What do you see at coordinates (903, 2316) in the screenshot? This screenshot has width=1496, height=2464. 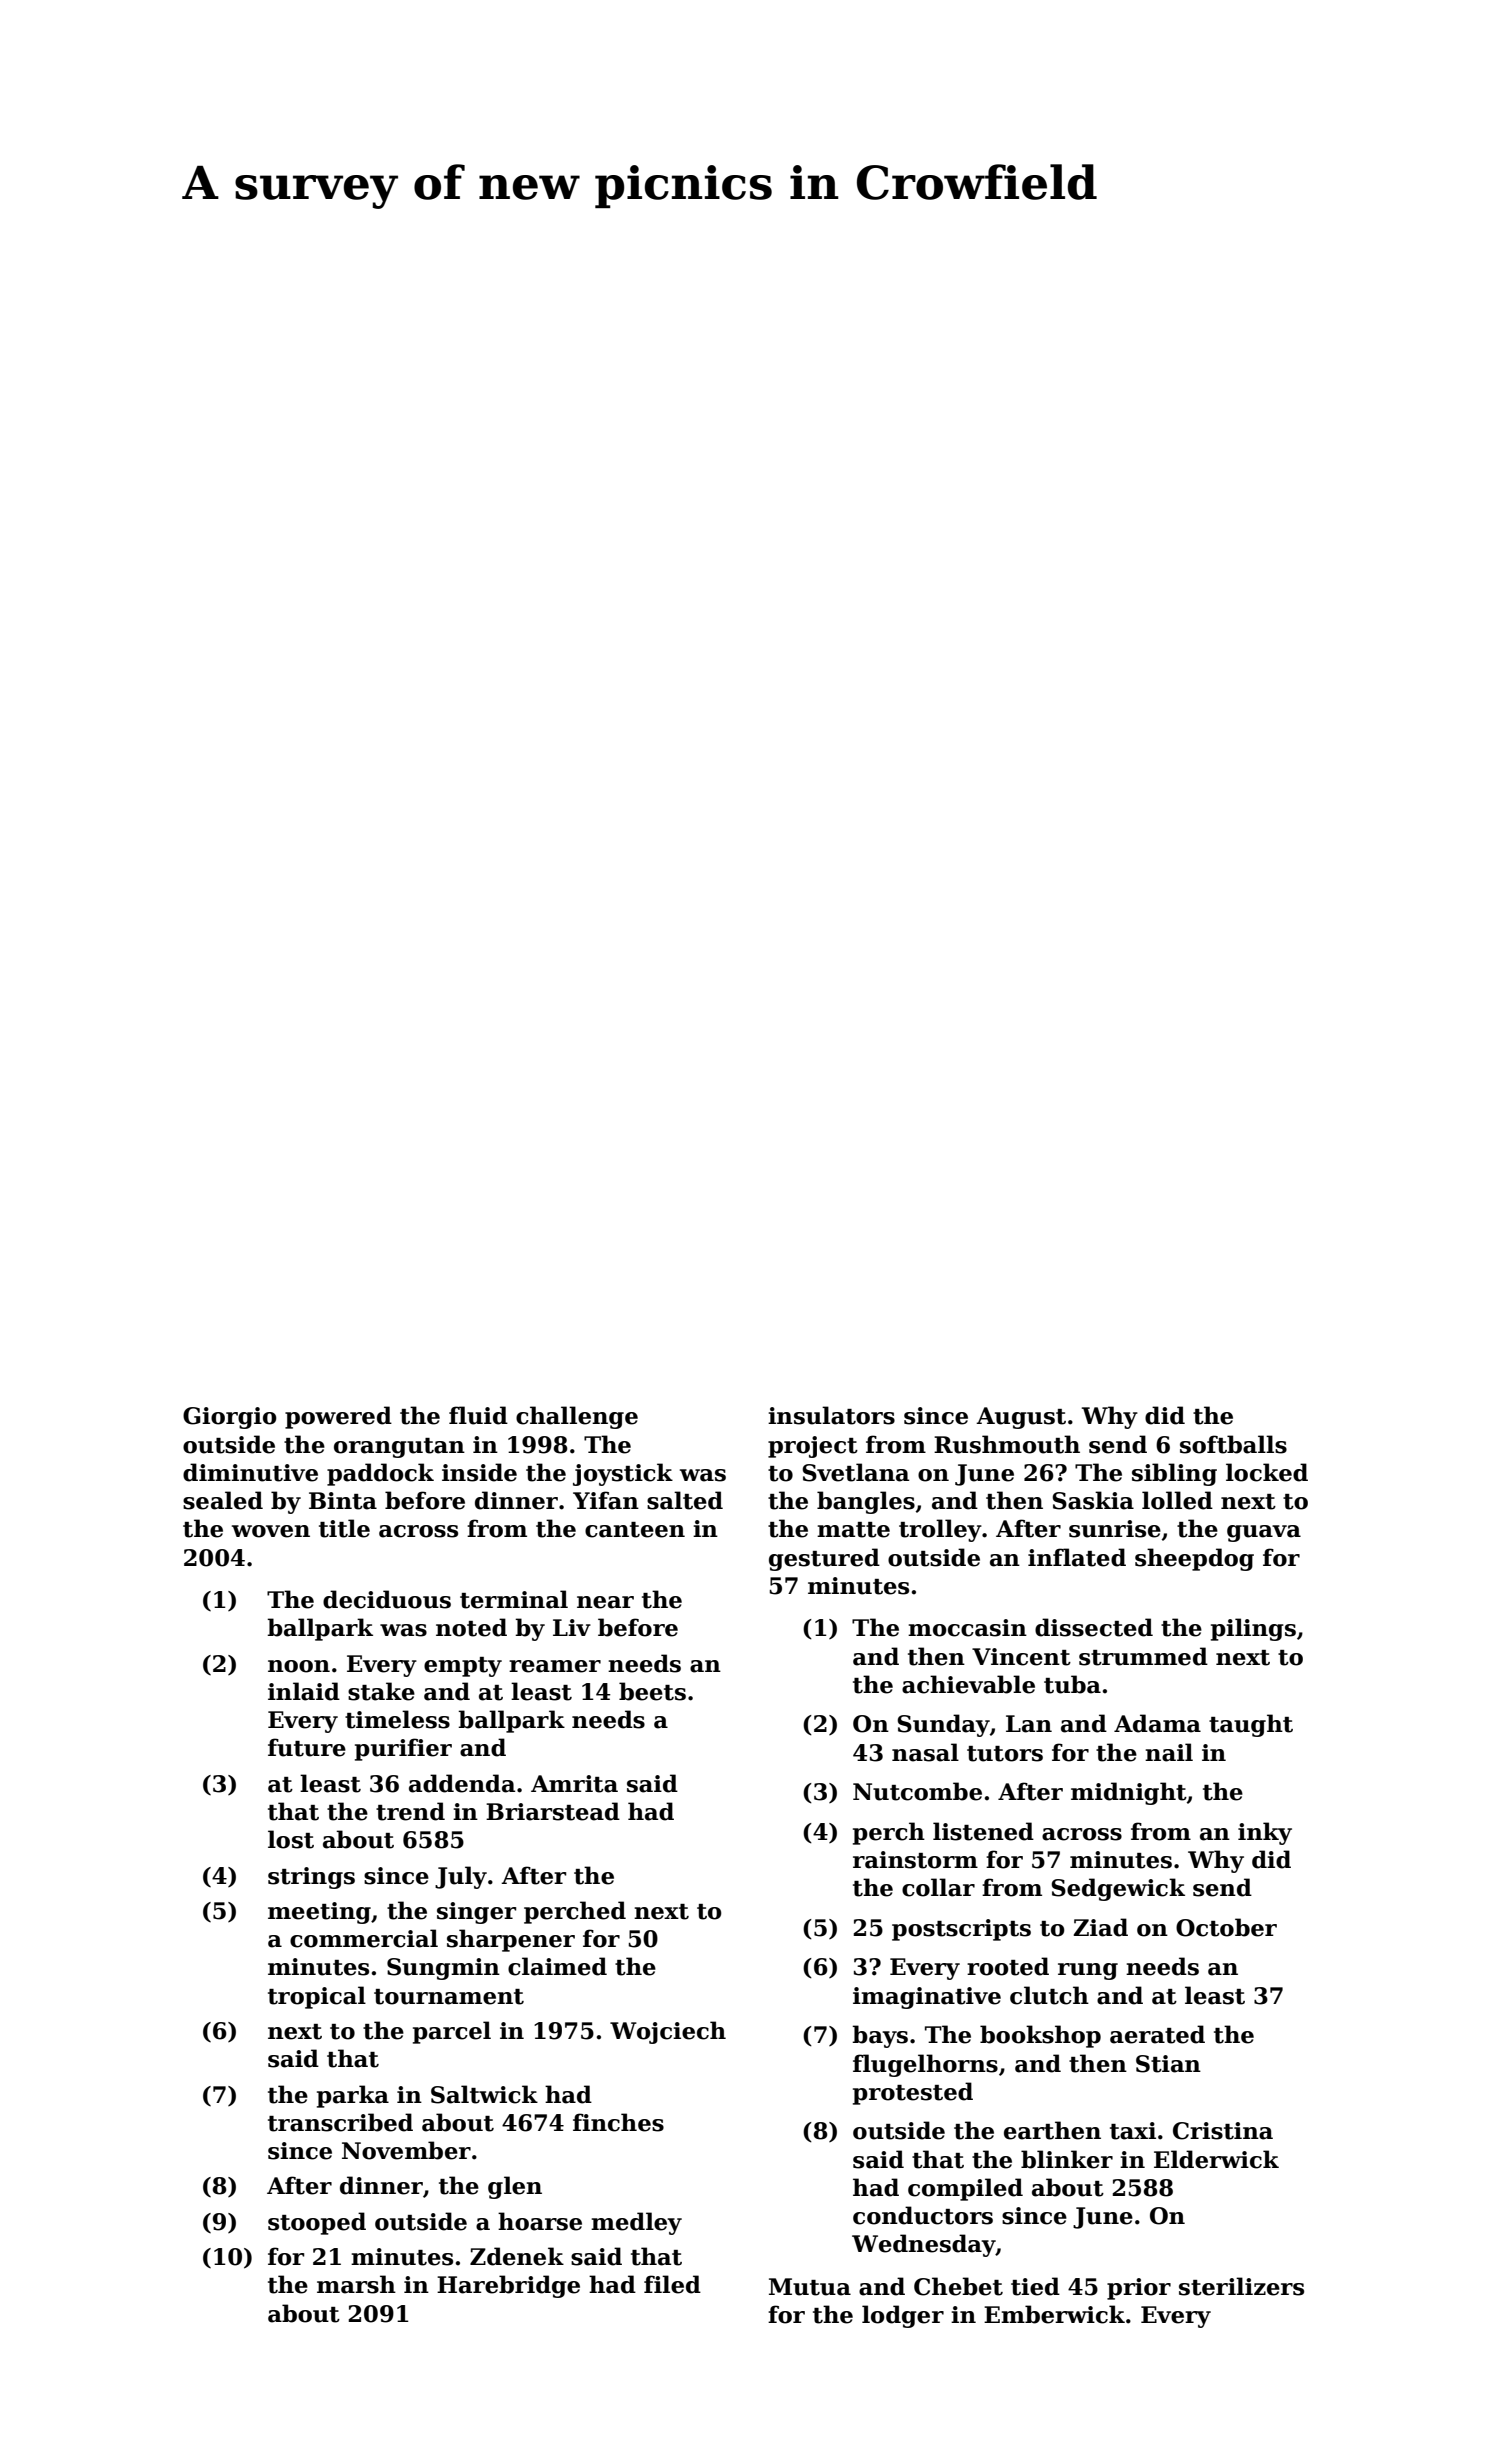 I see `lodger` at bounding box center [903, 2316].
